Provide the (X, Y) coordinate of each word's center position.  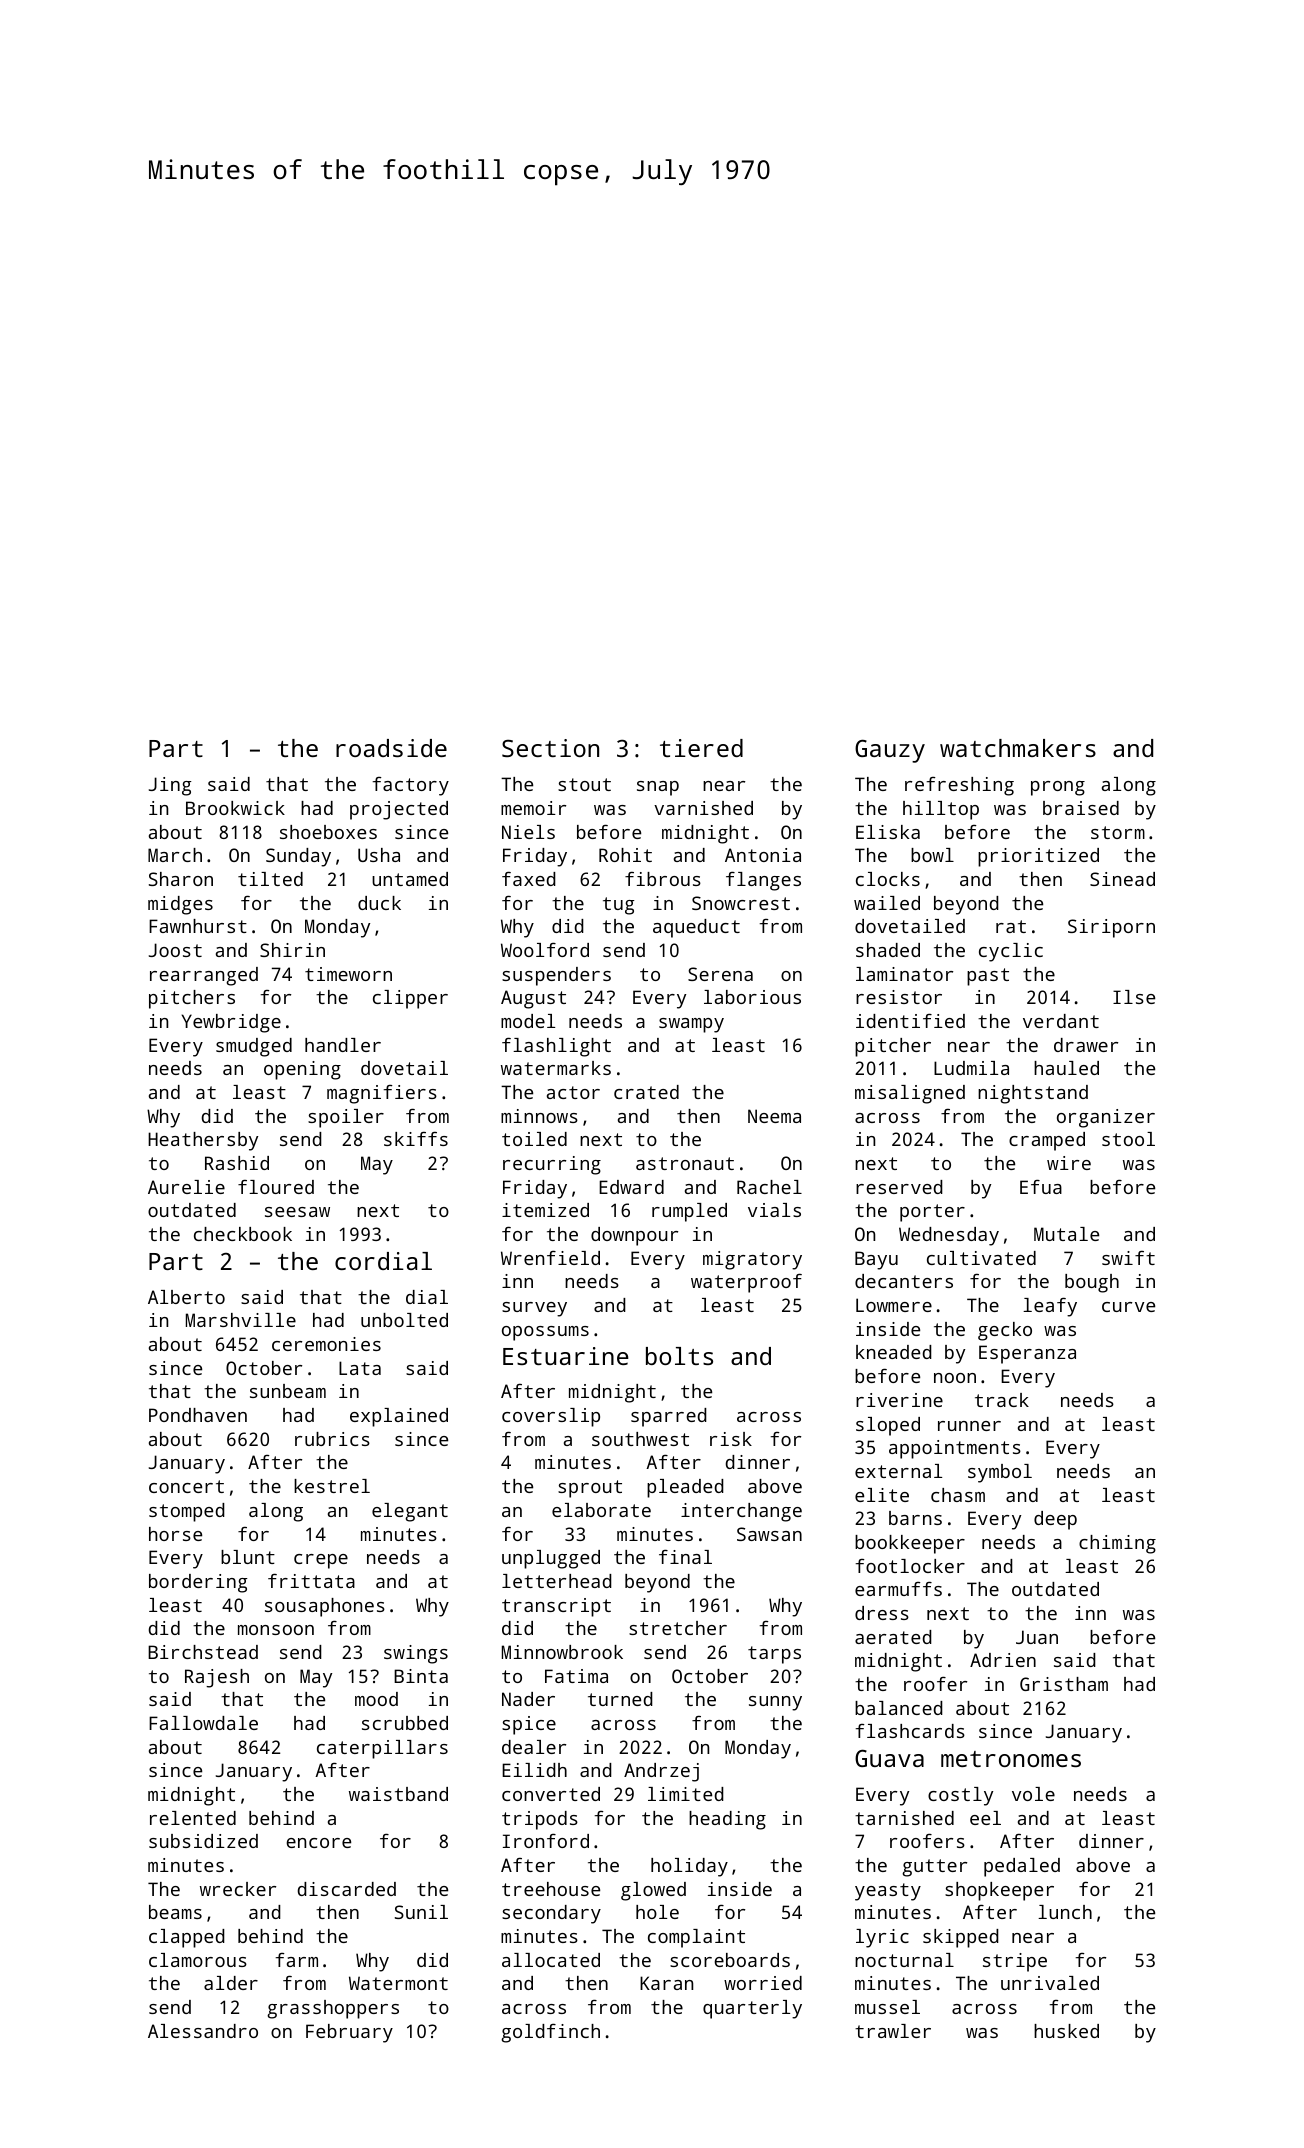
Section (550, 748)
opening (302, 1070)
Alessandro (203, 2031)
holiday (689, 1867)
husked (1066, 2031)
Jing (170, 786)
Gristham (1064, 1684)
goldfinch (550, 2033)
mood (376, 1699)
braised (1081, 808)
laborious (752, 997)
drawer (1086, 1045)
